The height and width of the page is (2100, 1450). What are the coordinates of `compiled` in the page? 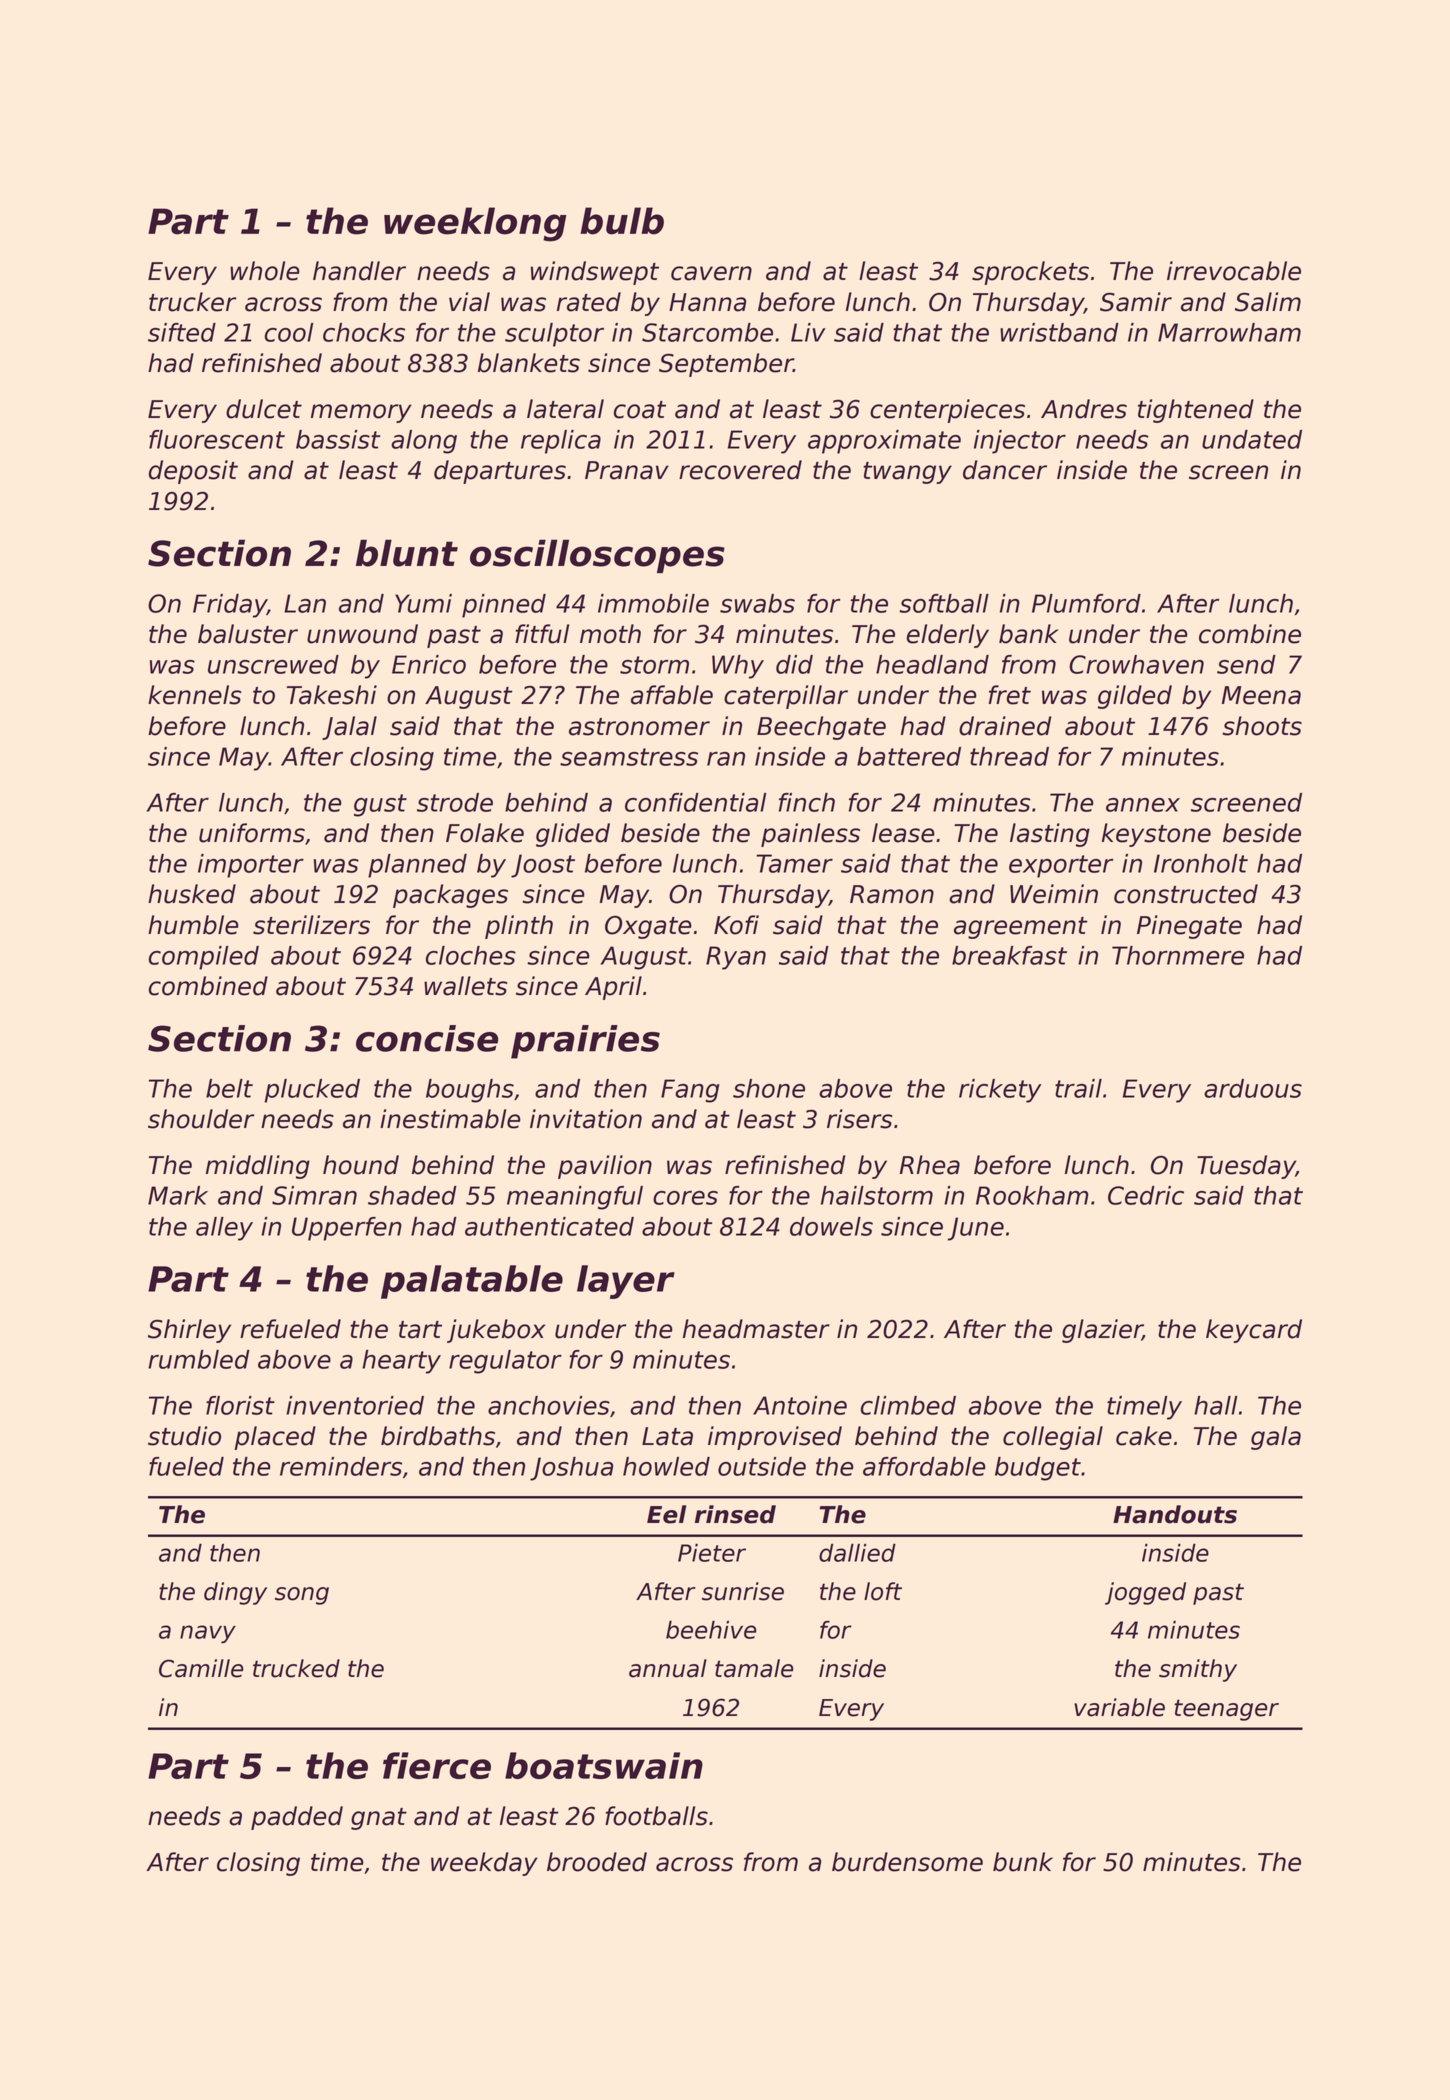 It's located at (204, 958).
